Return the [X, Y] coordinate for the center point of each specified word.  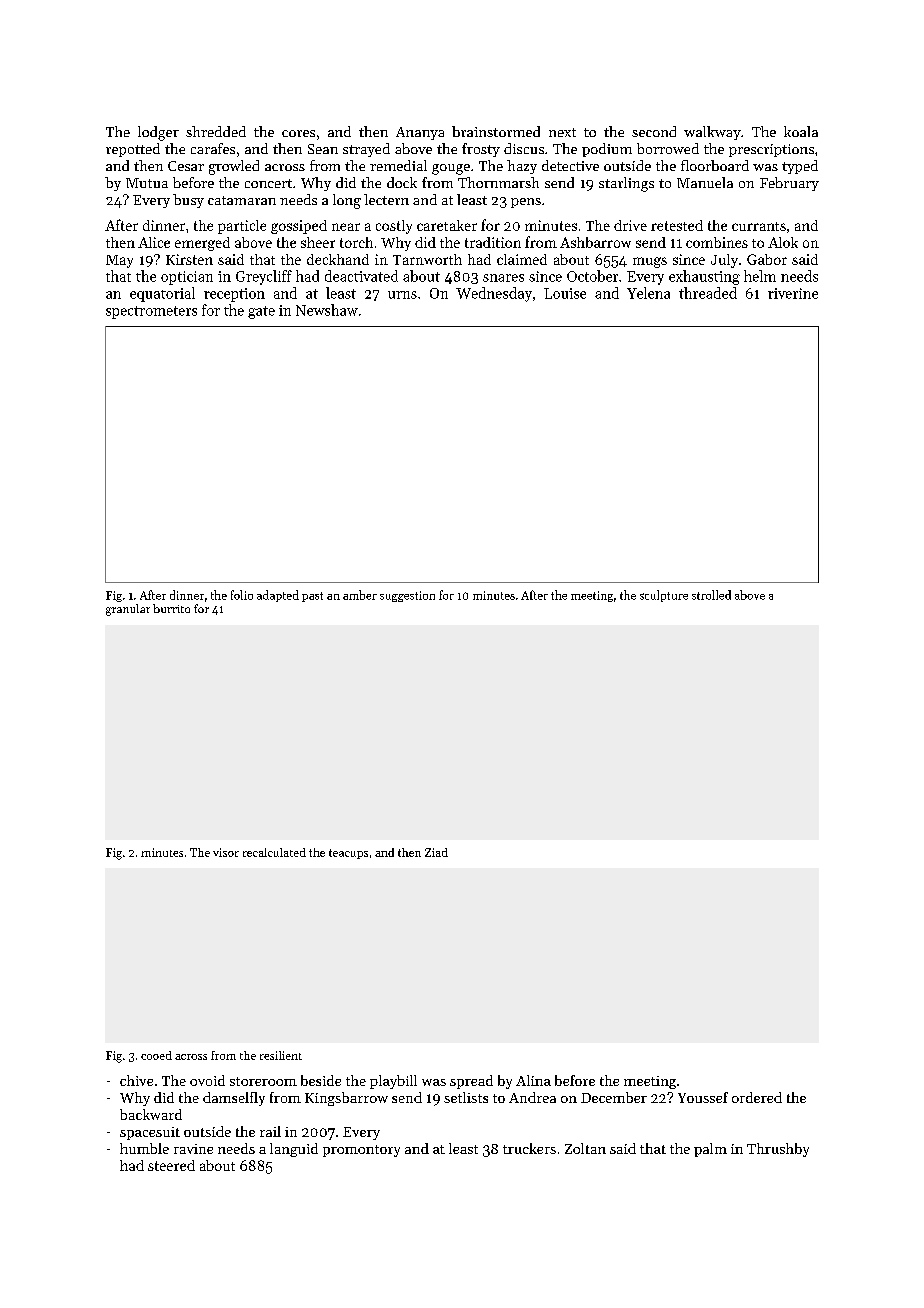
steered [171, 1165]
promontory [361, 1151]
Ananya [420, 133]
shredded [216, 131]
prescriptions [771, 150]
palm [710, 1150]
